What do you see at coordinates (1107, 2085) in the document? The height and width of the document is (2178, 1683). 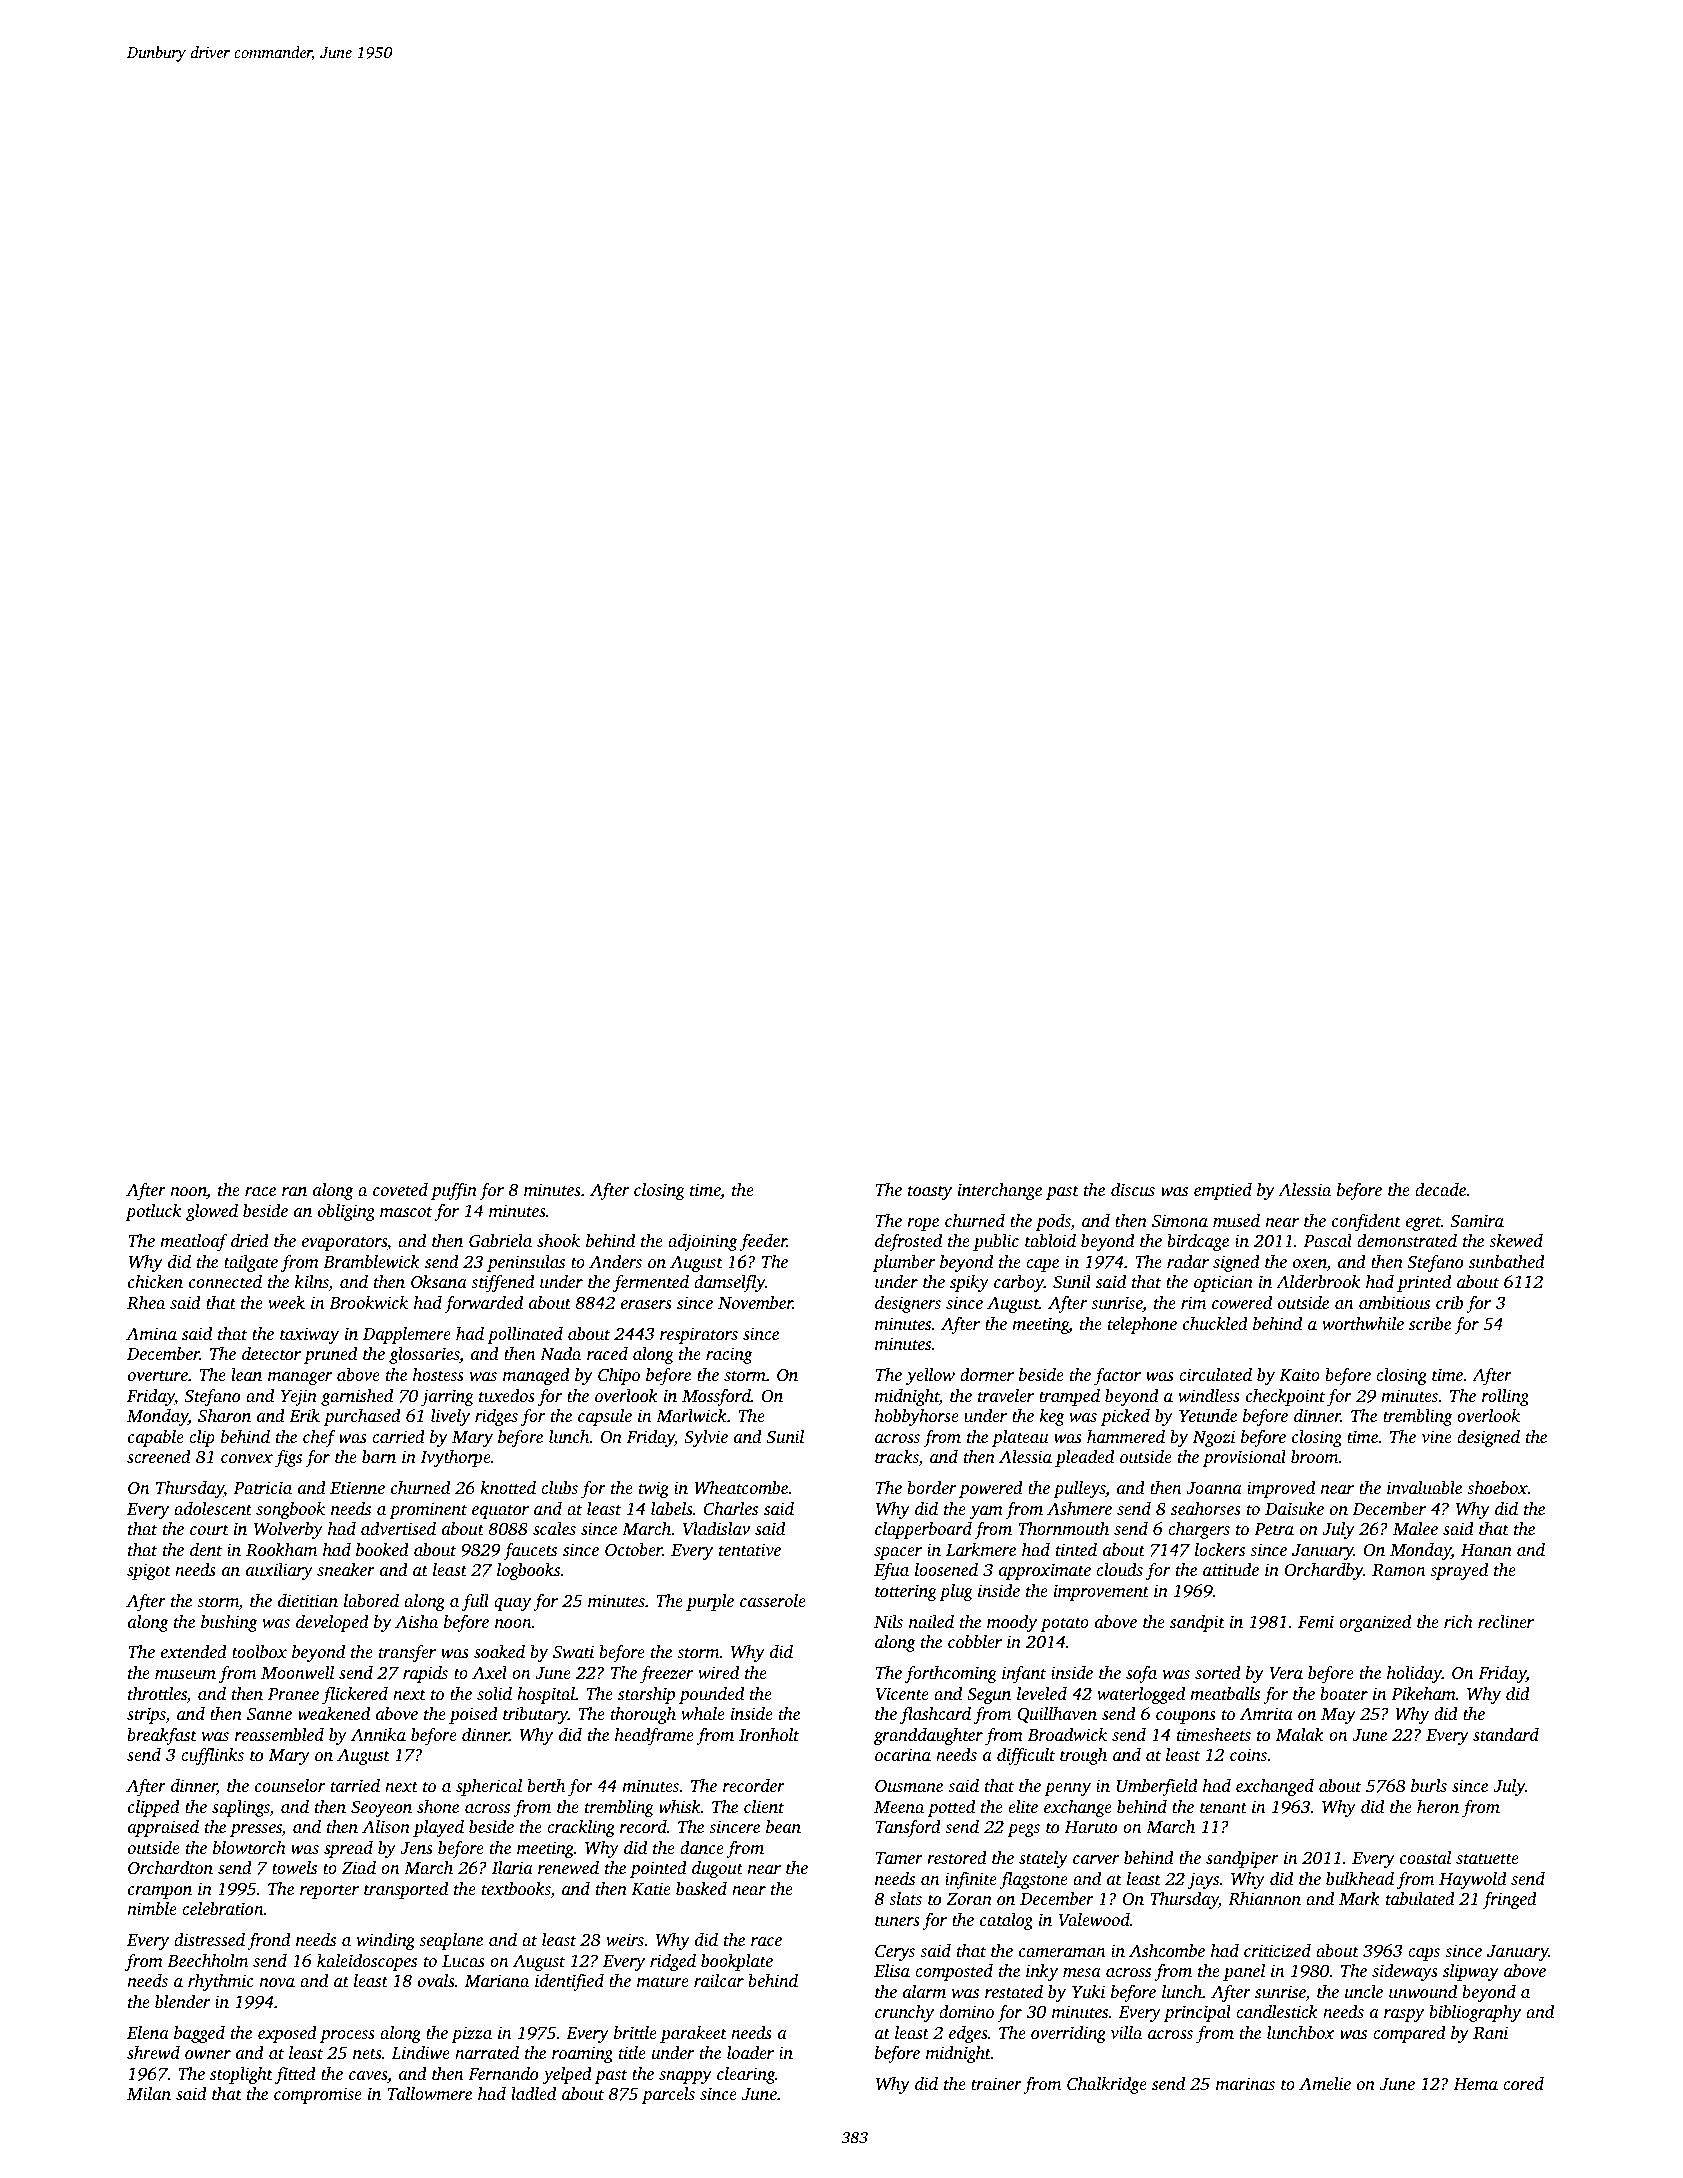 I see `Chalkridge` at bounding box center [1107, 2085].
